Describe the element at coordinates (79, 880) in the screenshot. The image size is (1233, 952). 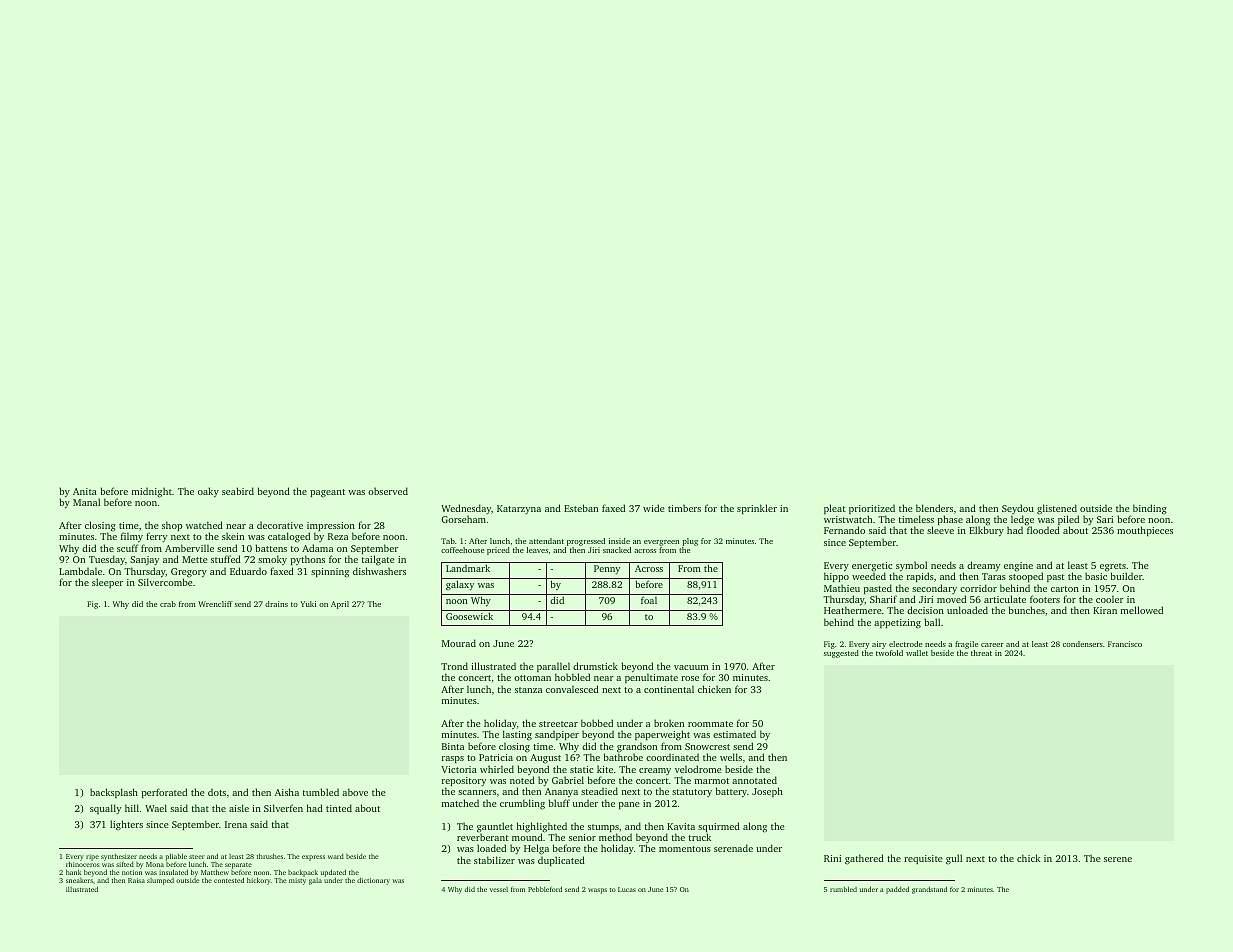
I see `sneakers` at that location.
